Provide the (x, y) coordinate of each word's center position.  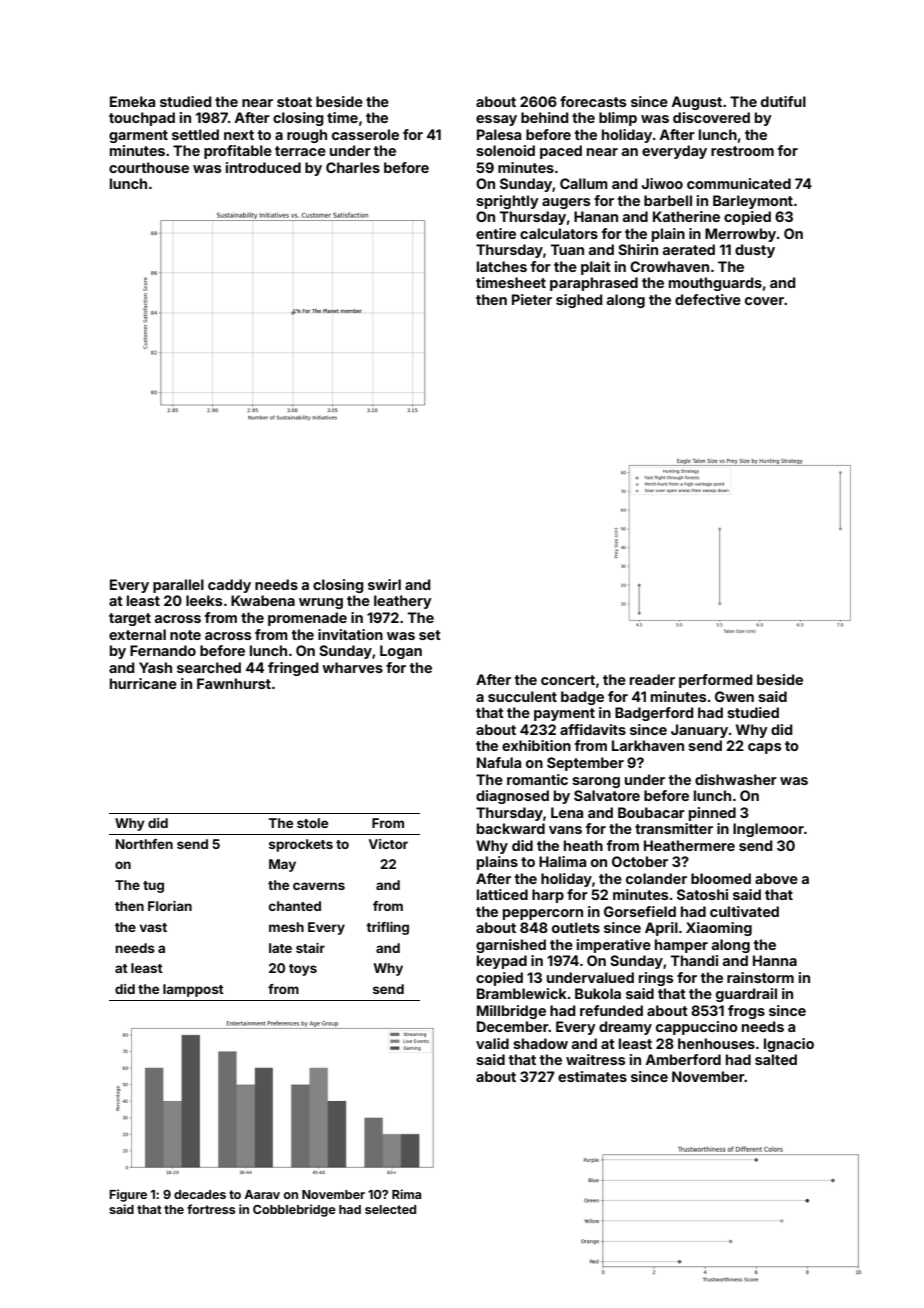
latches (502, 266)
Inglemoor (768, 830)
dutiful (783, 101)
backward (511, 828)
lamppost (193, 990)
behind (544, 117)
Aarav (262, 1194)
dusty (755, 251)
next (239, 135)
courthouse (149, 167)
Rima (406, 1194)
